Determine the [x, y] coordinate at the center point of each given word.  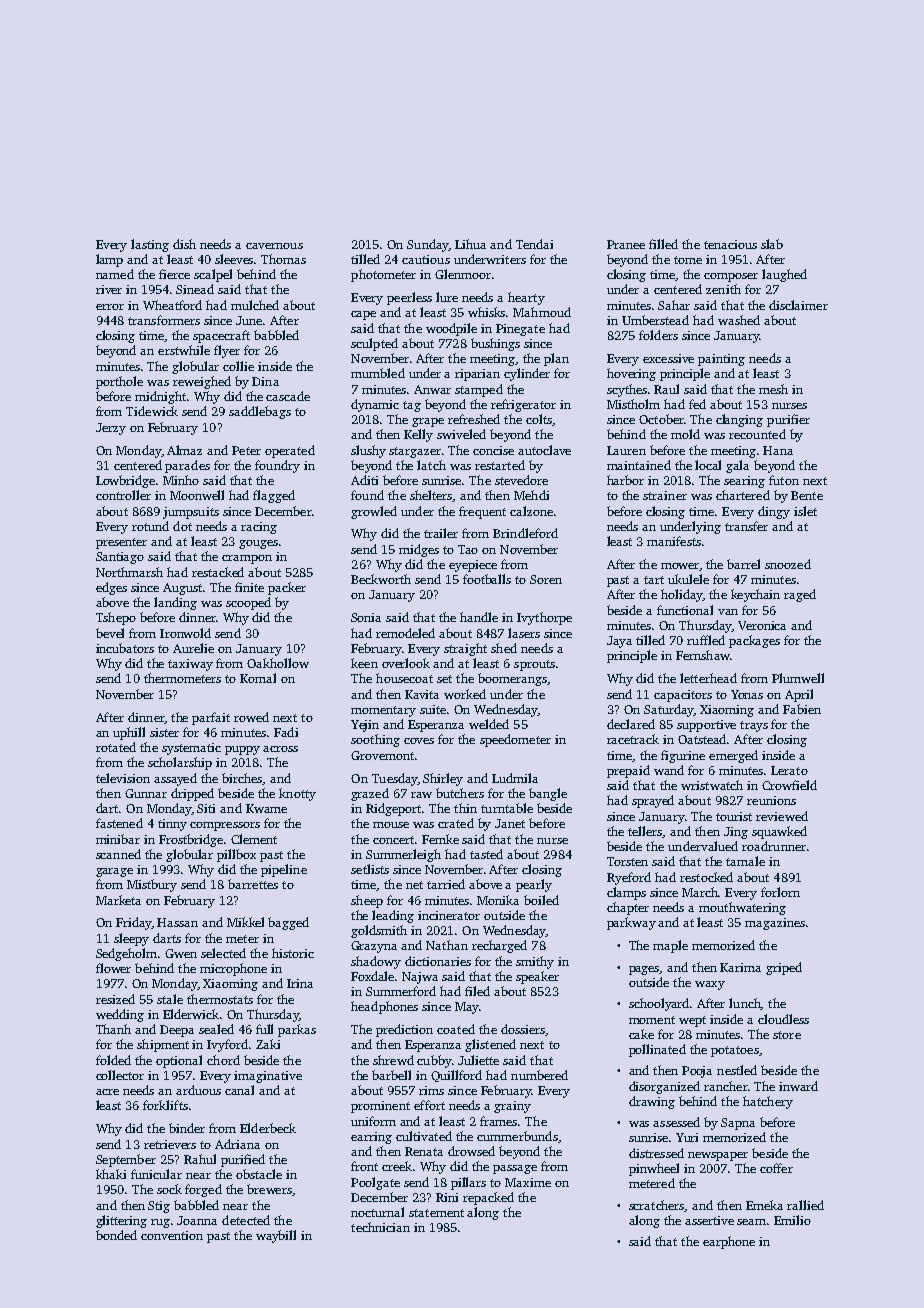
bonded [116, 1235]
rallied [805, 1205]
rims [431, 1090]
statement [436, 1213]
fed [697, 404]
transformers [164, 320]
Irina [300, 983]
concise [493, 450]
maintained [639, 465]
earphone [729, 1242]
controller [123, 495]
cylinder [527, 374]
